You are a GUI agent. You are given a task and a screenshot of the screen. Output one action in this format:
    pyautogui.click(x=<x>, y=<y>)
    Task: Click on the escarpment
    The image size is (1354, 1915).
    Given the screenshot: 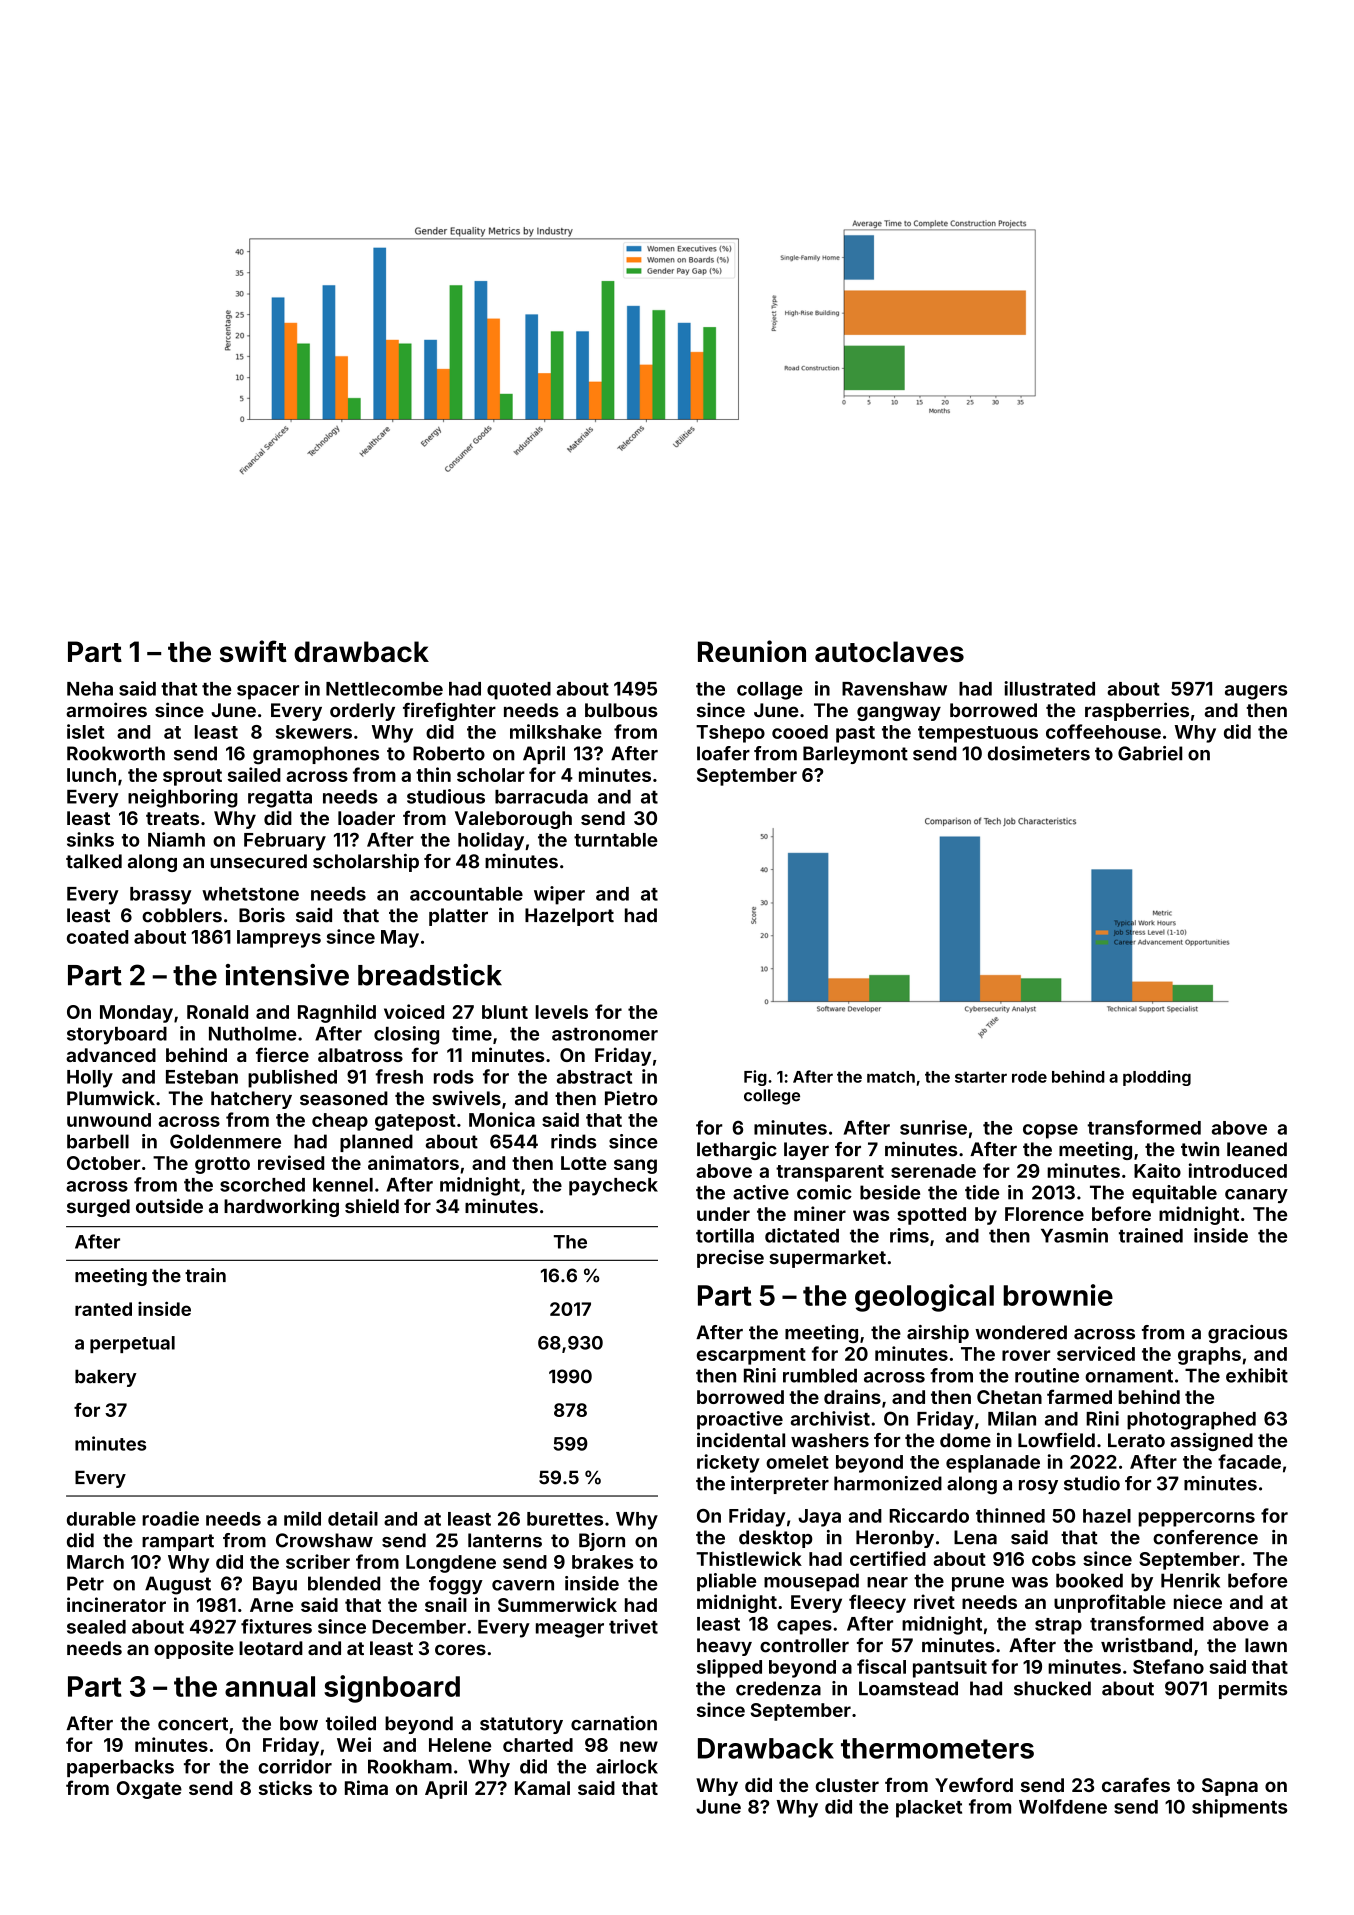 What is the action you would take?
    pyautogui.click(x=751, y=1356)
